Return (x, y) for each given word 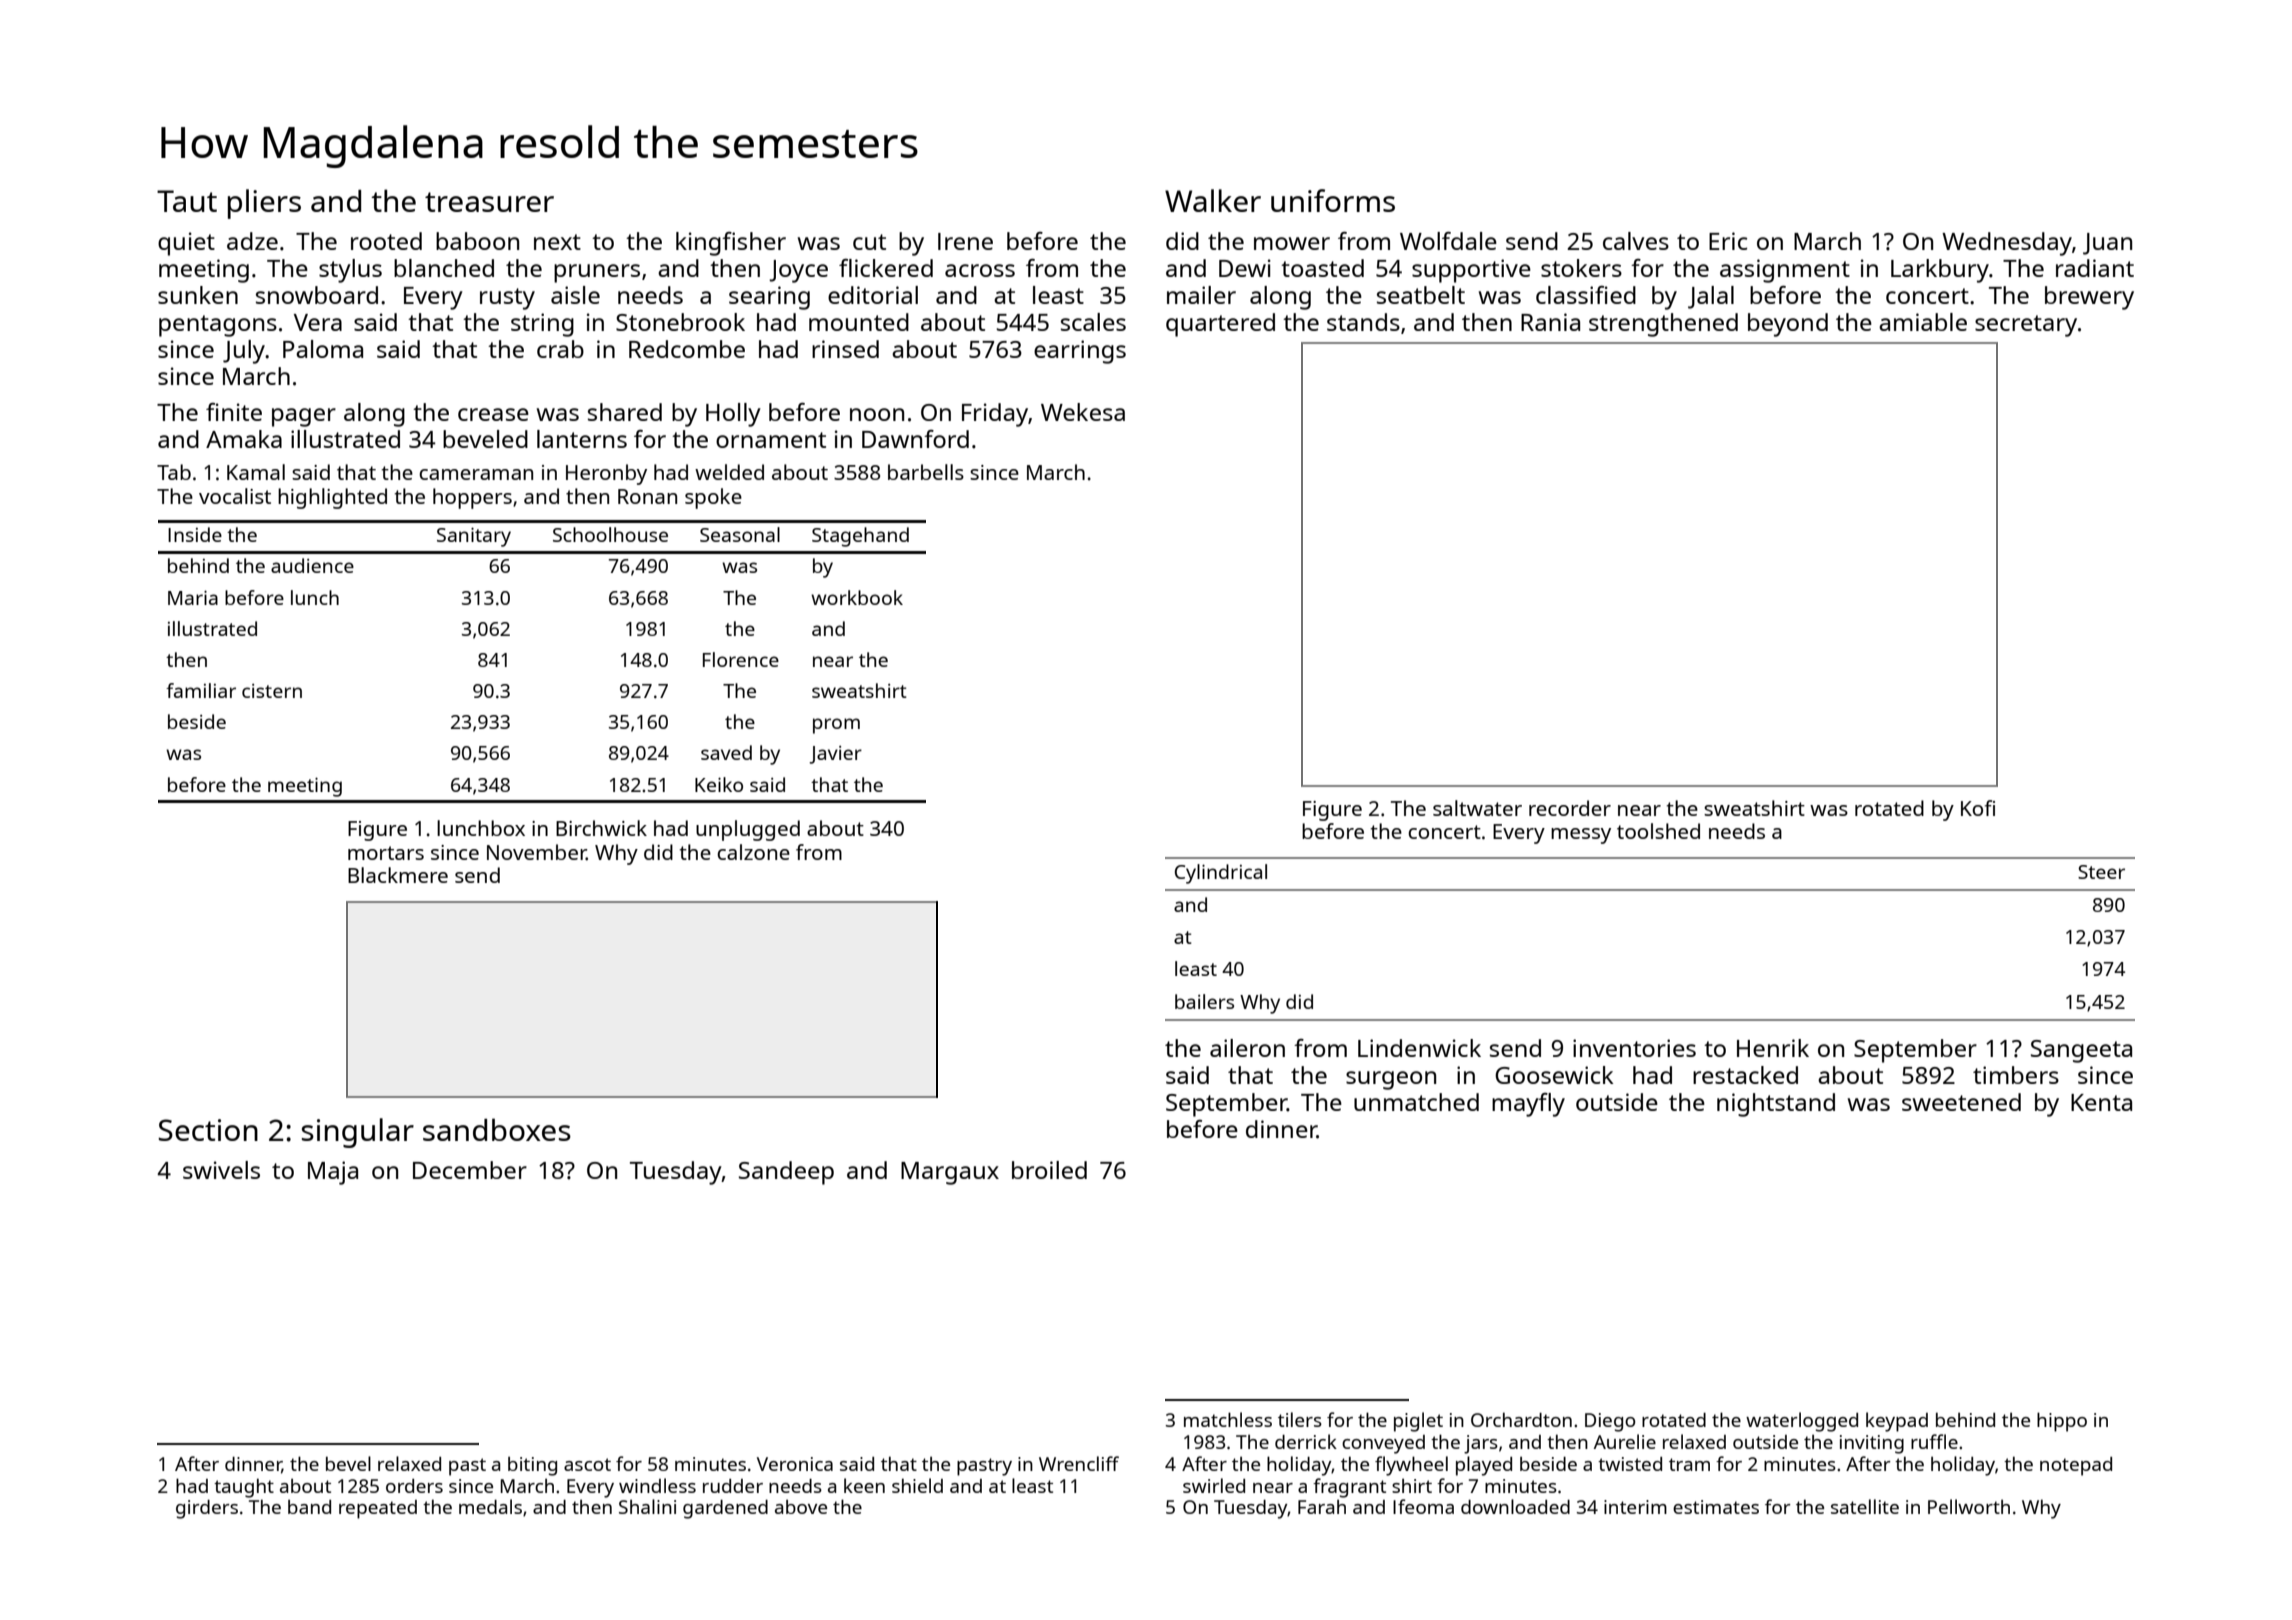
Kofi (1978, 808)
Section (208, 1130)
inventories (1634, 1048)
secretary (2026, 326)
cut (869, 242)
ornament (771, 440)
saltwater (1477, 808)
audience (312, 565)
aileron (1247, 1048)
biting (532, 1466)
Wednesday (2007, 244)
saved (726, 752)
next (557, 242)
